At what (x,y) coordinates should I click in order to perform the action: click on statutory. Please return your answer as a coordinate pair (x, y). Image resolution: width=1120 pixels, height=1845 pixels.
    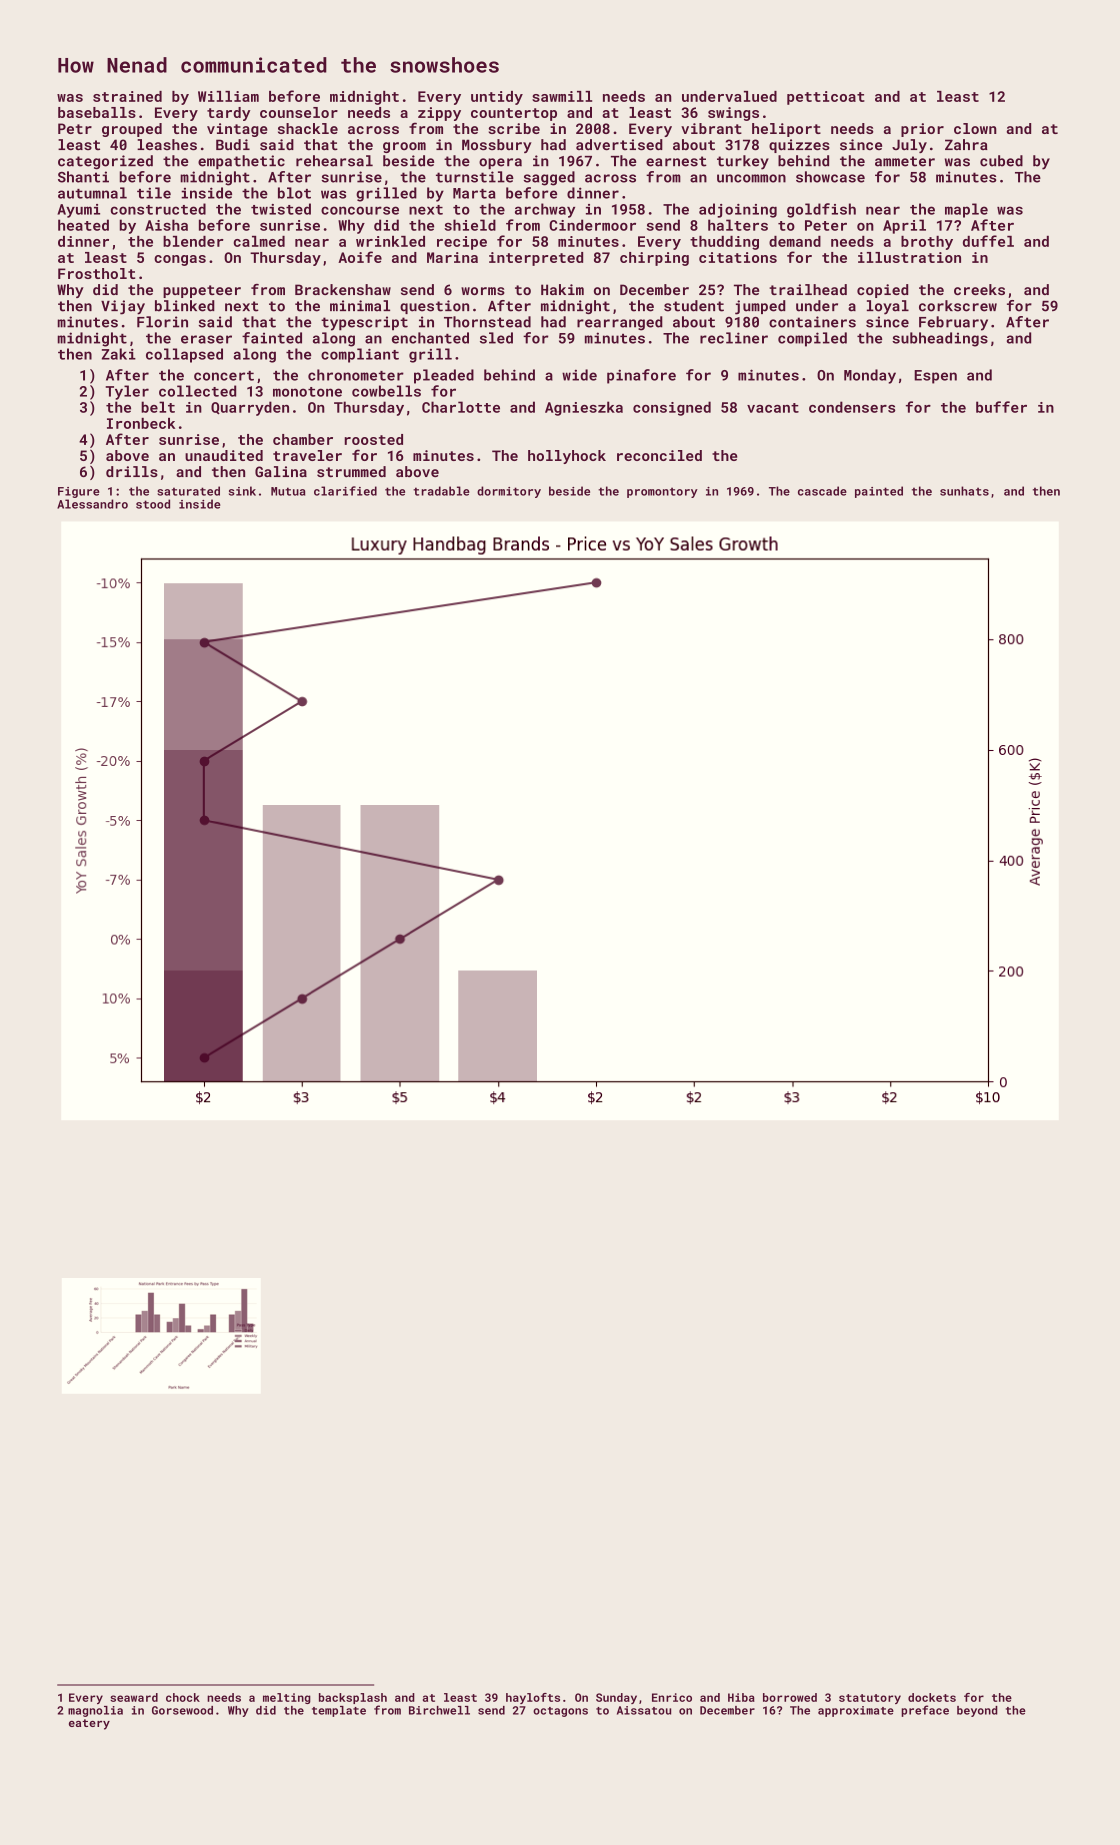
    Looking at the image, I should click on (870, 1699).
